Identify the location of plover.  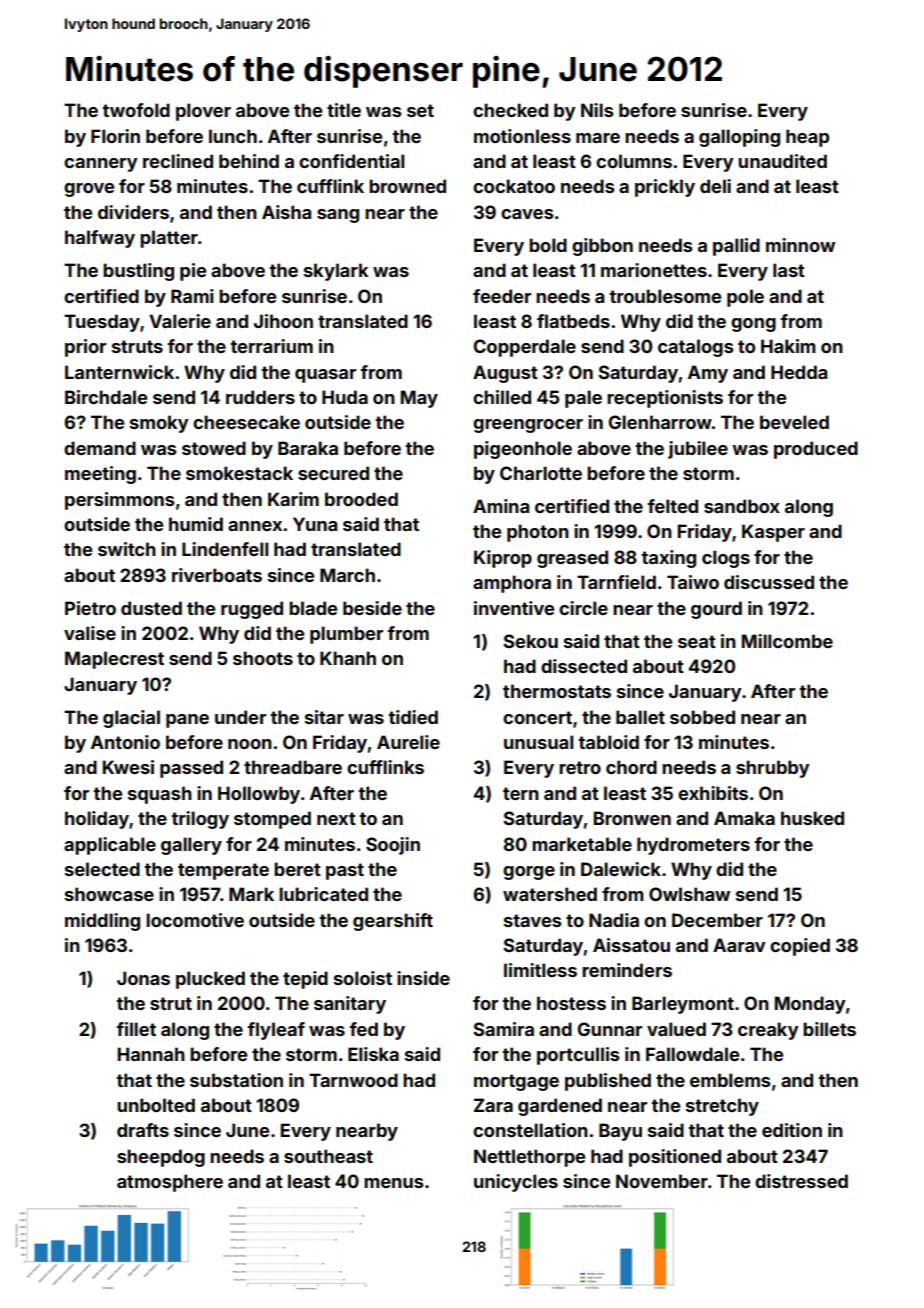
(203, 112).
